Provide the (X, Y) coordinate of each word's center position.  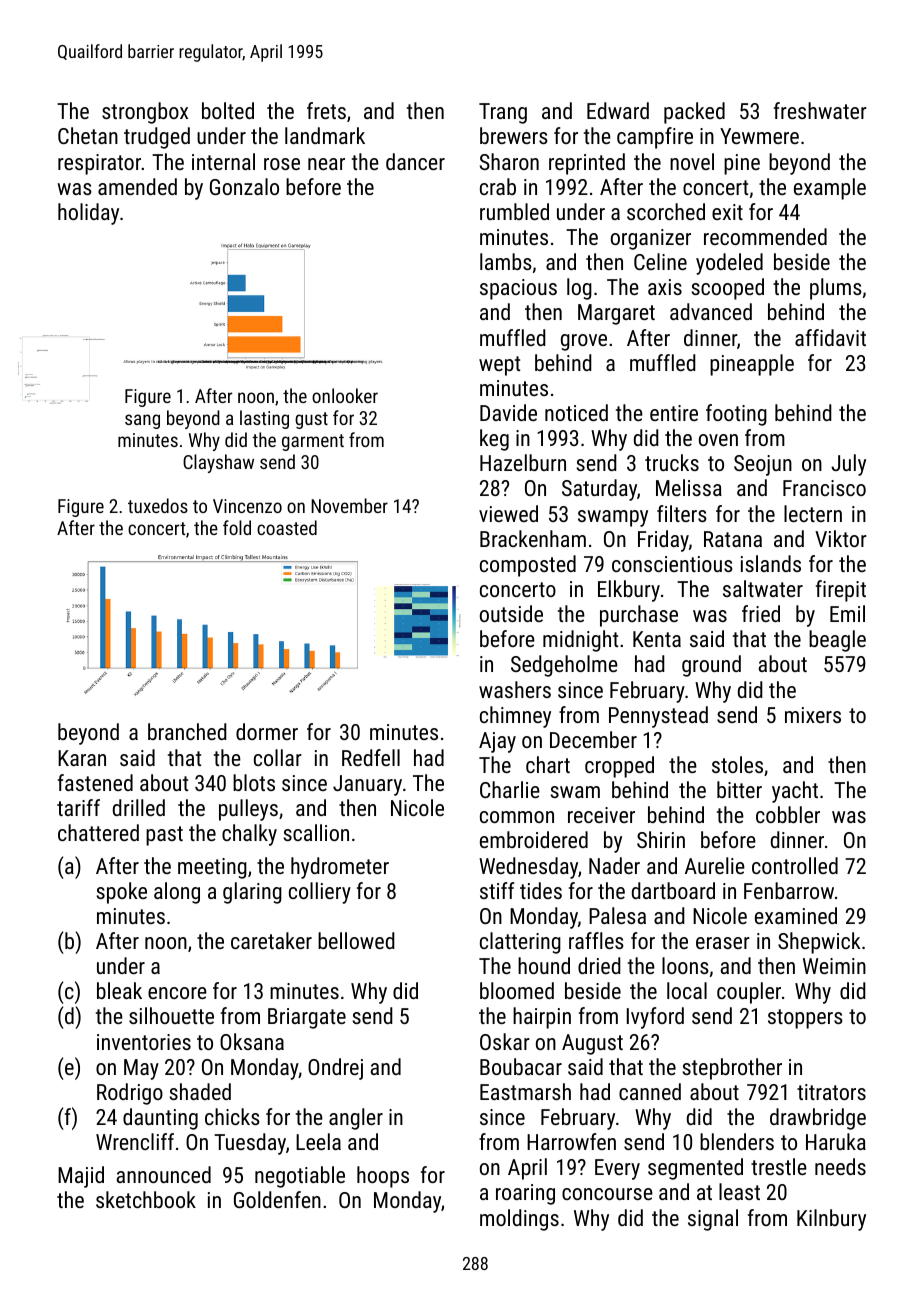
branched (187, 731)
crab (498, 186)
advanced (711, 311)
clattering (520, 943)
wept (499, 366)
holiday (88, 214)
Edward (618, 110)
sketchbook (146, 1199)
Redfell (371, 757)
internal (223, 161)
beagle (837, 641)
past (164, 836)
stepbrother (732, 1069)
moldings (519, 1220)
